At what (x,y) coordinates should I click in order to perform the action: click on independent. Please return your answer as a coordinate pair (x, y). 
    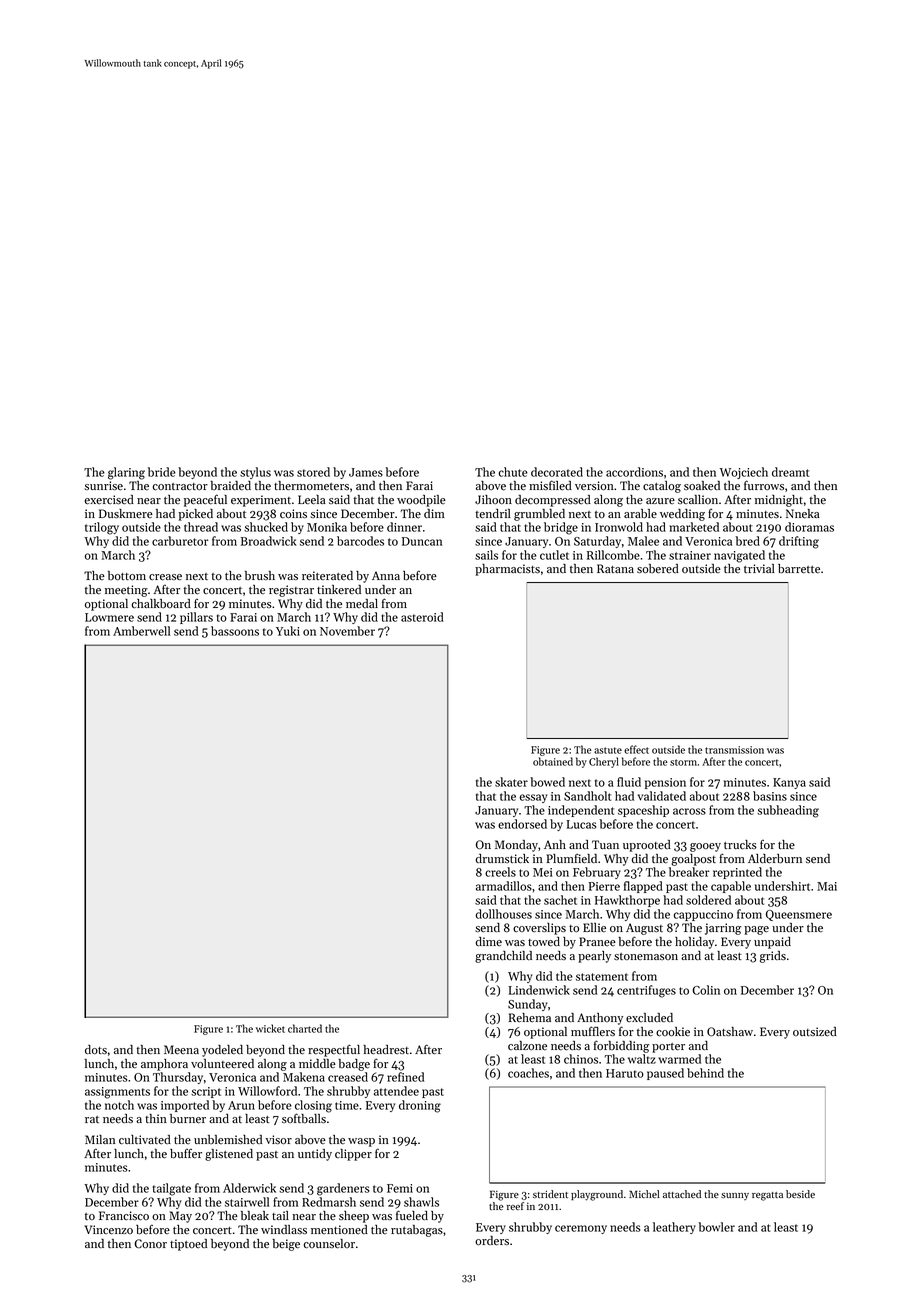
    Looking at the image, I should click on (581, 811).
